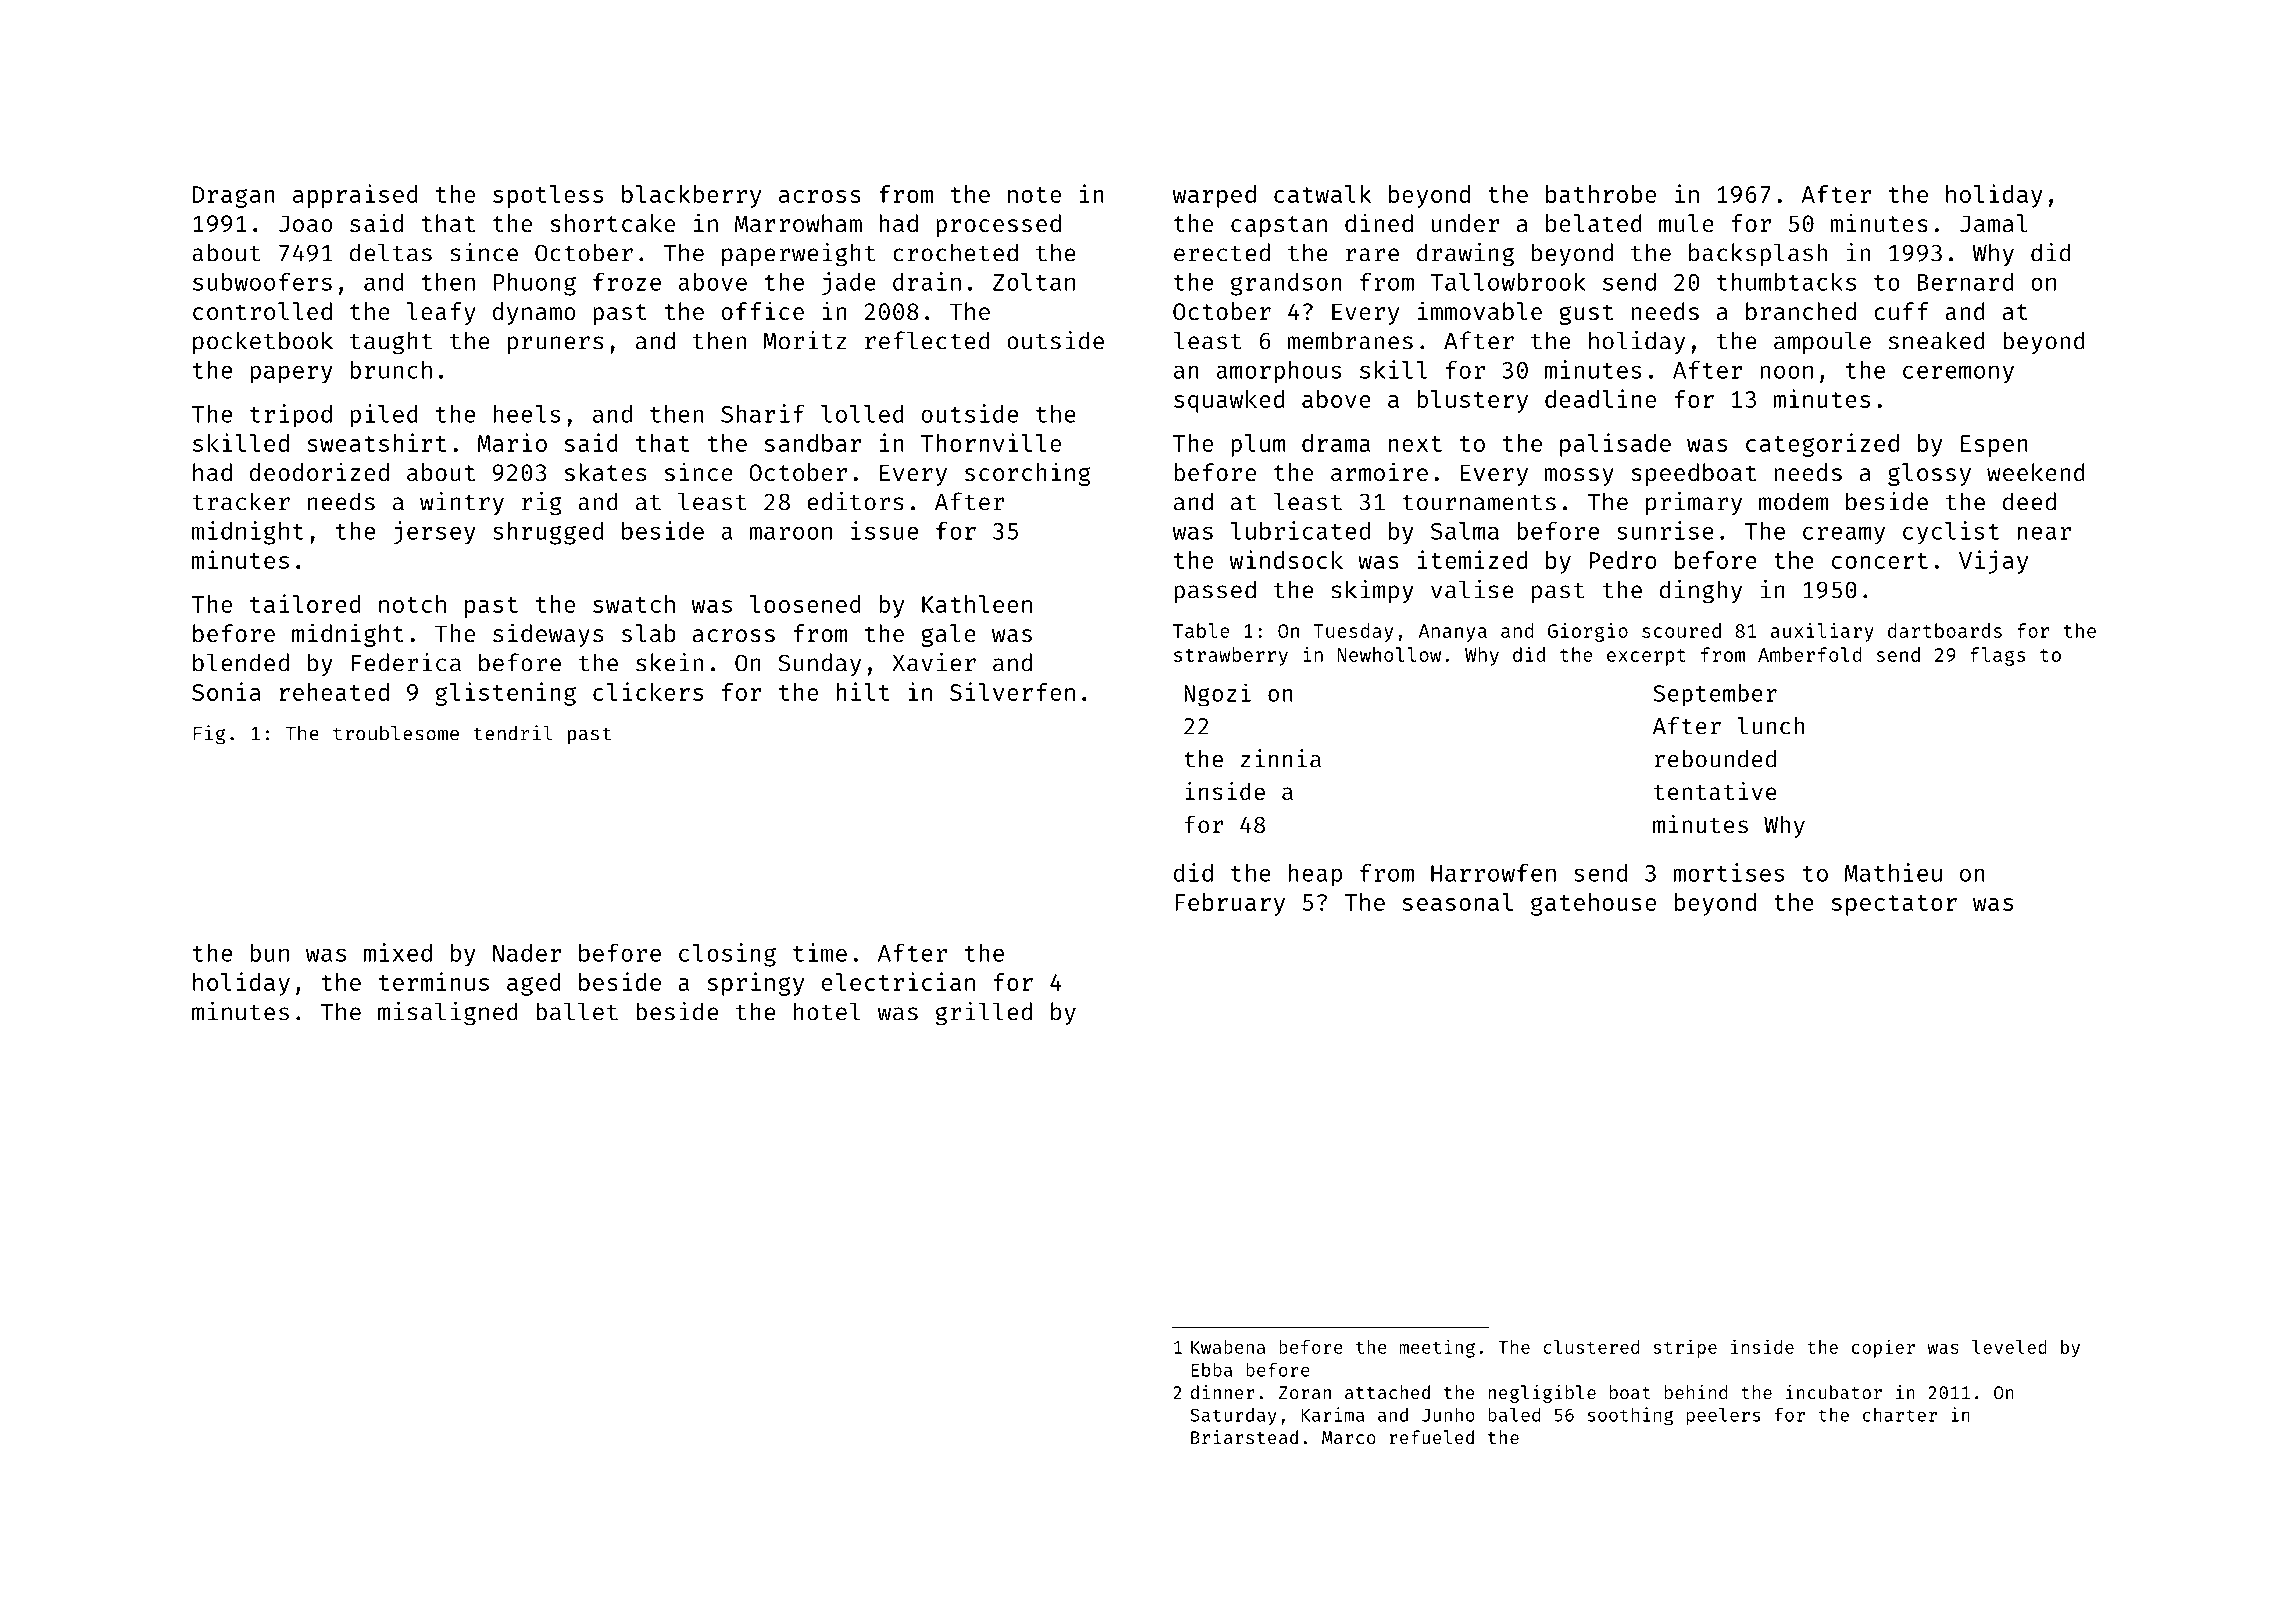  What do you see at coordinates (269, 953) in the screenshot?
I see `bun` at bounding box center [269, 953].
